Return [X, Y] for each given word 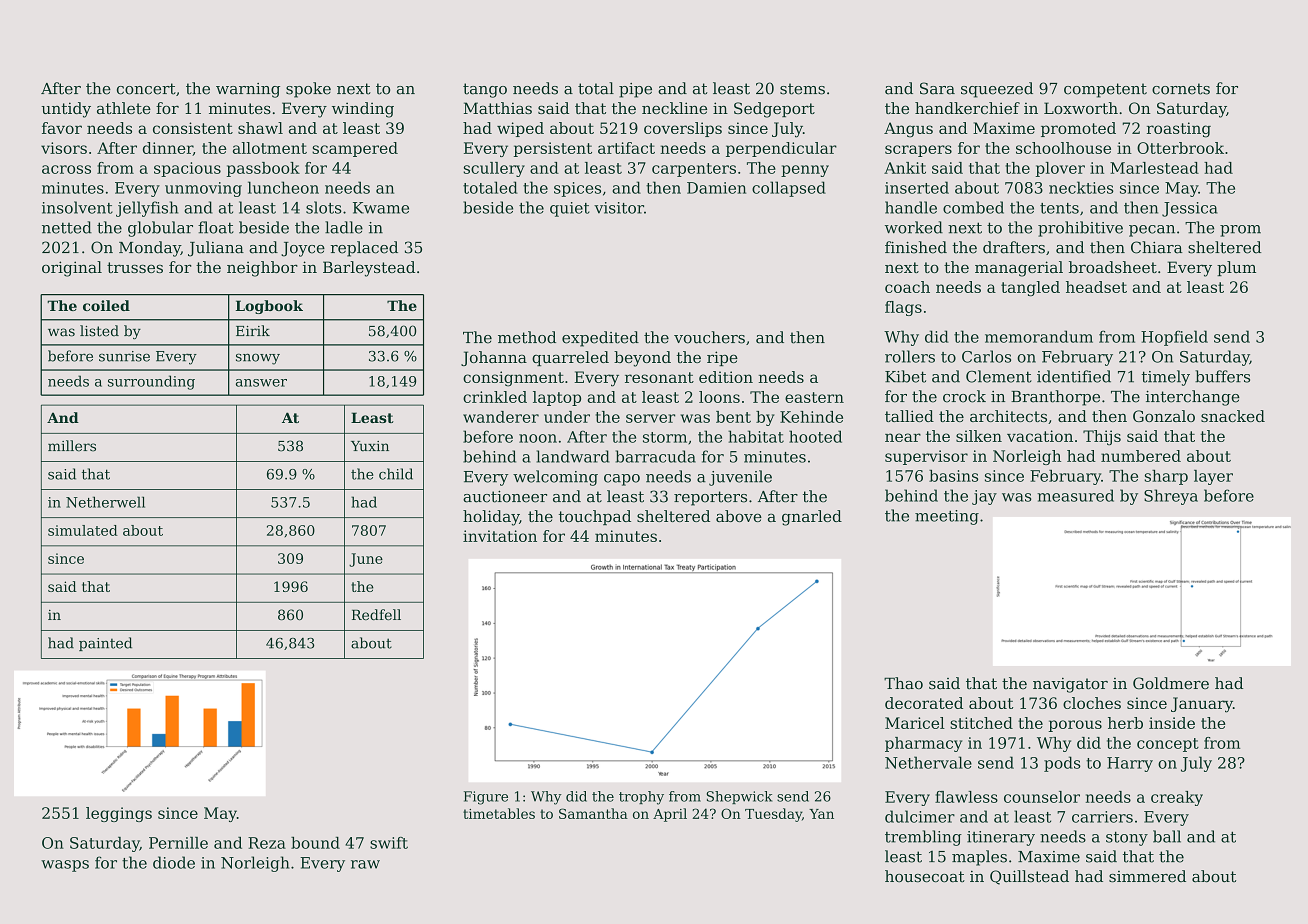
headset [1096, 287]
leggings [119, 814]
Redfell [376, 614]
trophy [641, 798]
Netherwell [105, 502]
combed [973, 207]
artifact [626, 148]
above [739, 516]
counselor [1042, 797]
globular [160, 229]
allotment [270, 148]
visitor [619, 208]
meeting [947, 517]
